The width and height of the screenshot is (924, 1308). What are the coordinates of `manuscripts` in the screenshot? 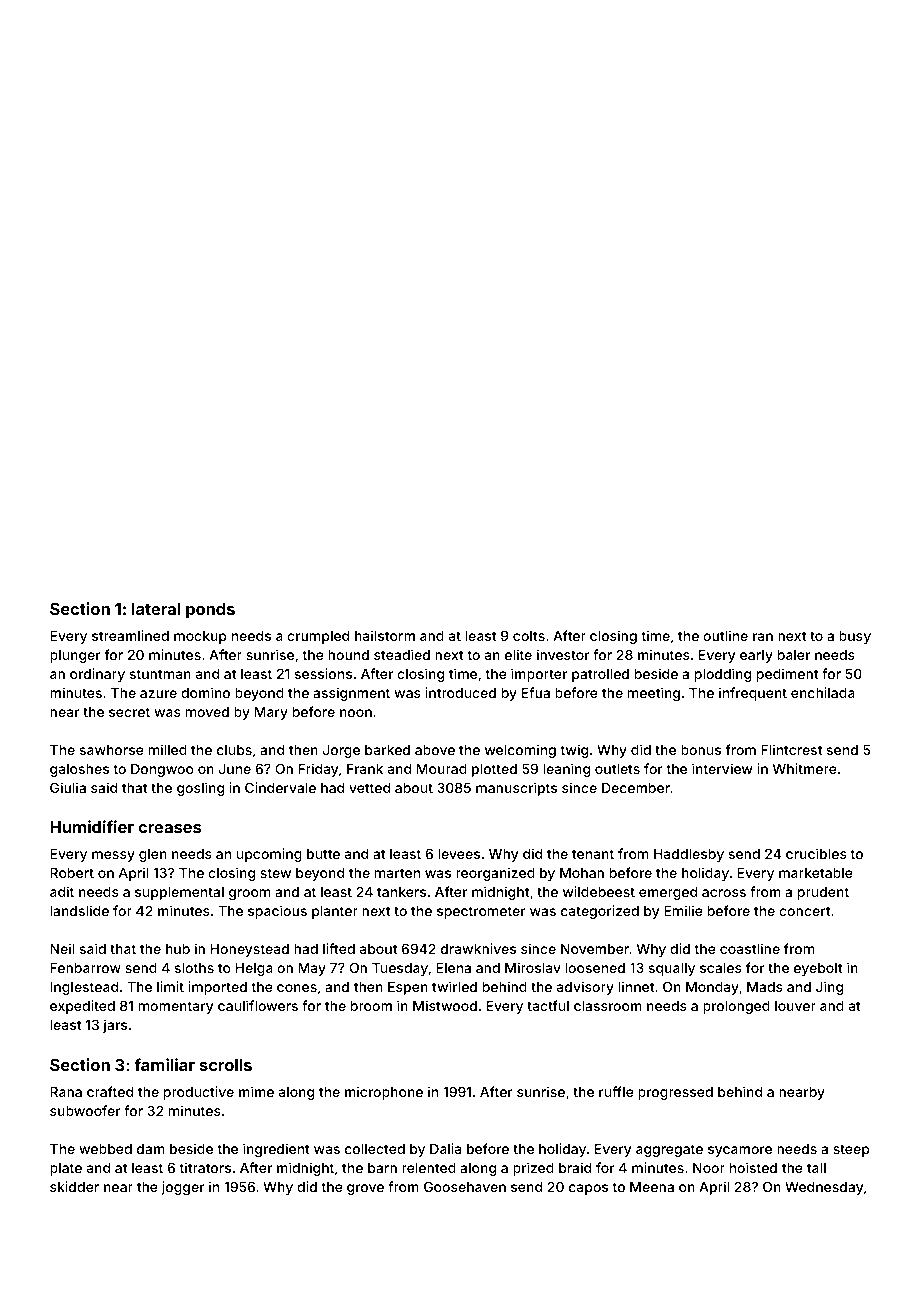 It's located at (516, 789).
